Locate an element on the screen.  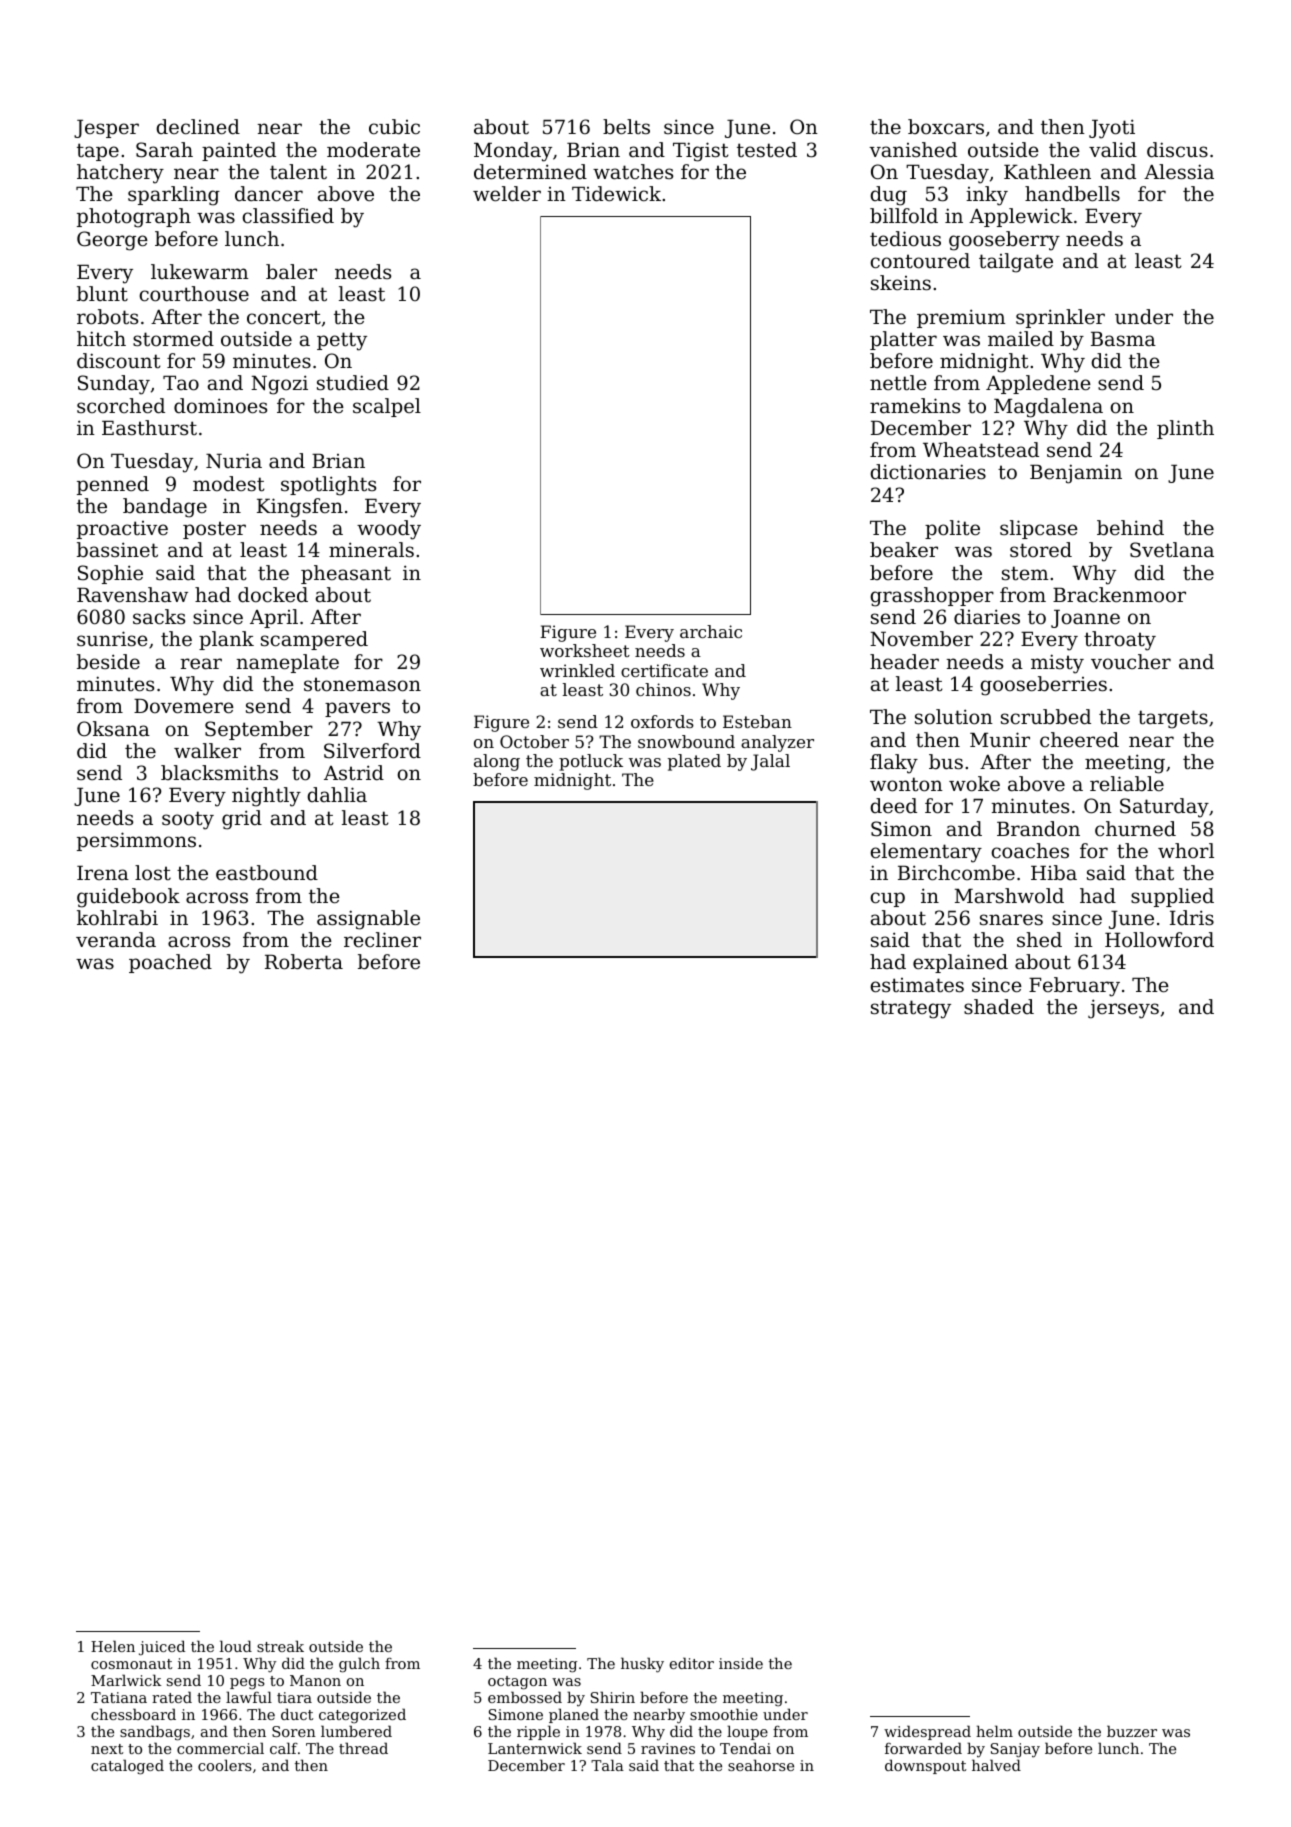
recliner is located at coordinates (382, 940).
